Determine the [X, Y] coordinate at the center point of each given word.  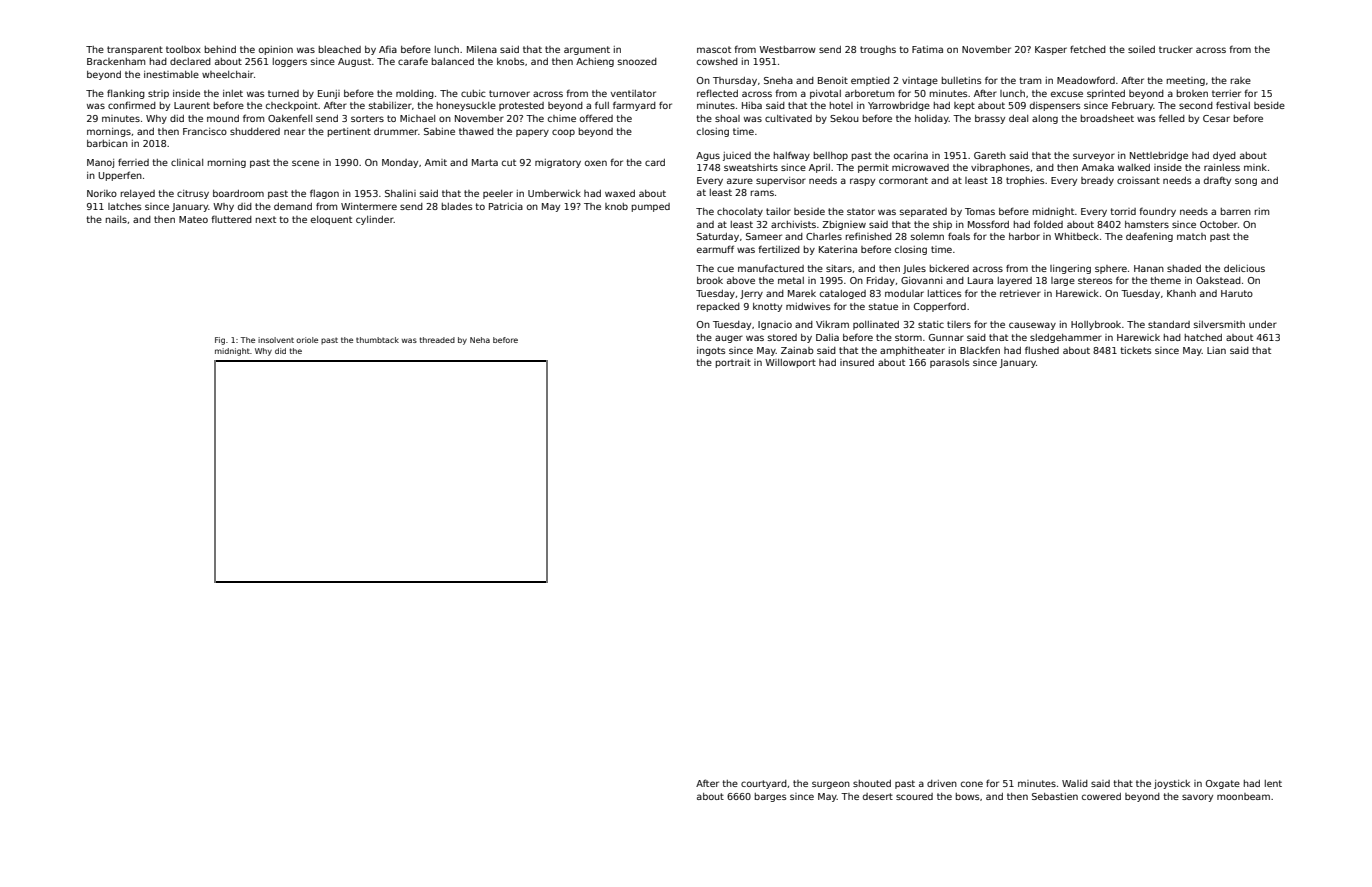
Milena [482, 49]
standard [1169, 324]
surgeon [831, 785]
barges [770, 797]
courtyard [764, 784]
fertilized [779, 249]
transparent [135, 50]
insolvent [276, 340]
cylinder [375, 220]
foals [959, 236]
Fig [220, 341]
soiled [1141, 49]
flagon [324, 194]
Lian [1216, 350]
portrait [733, 363]
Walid [1075, 783]
